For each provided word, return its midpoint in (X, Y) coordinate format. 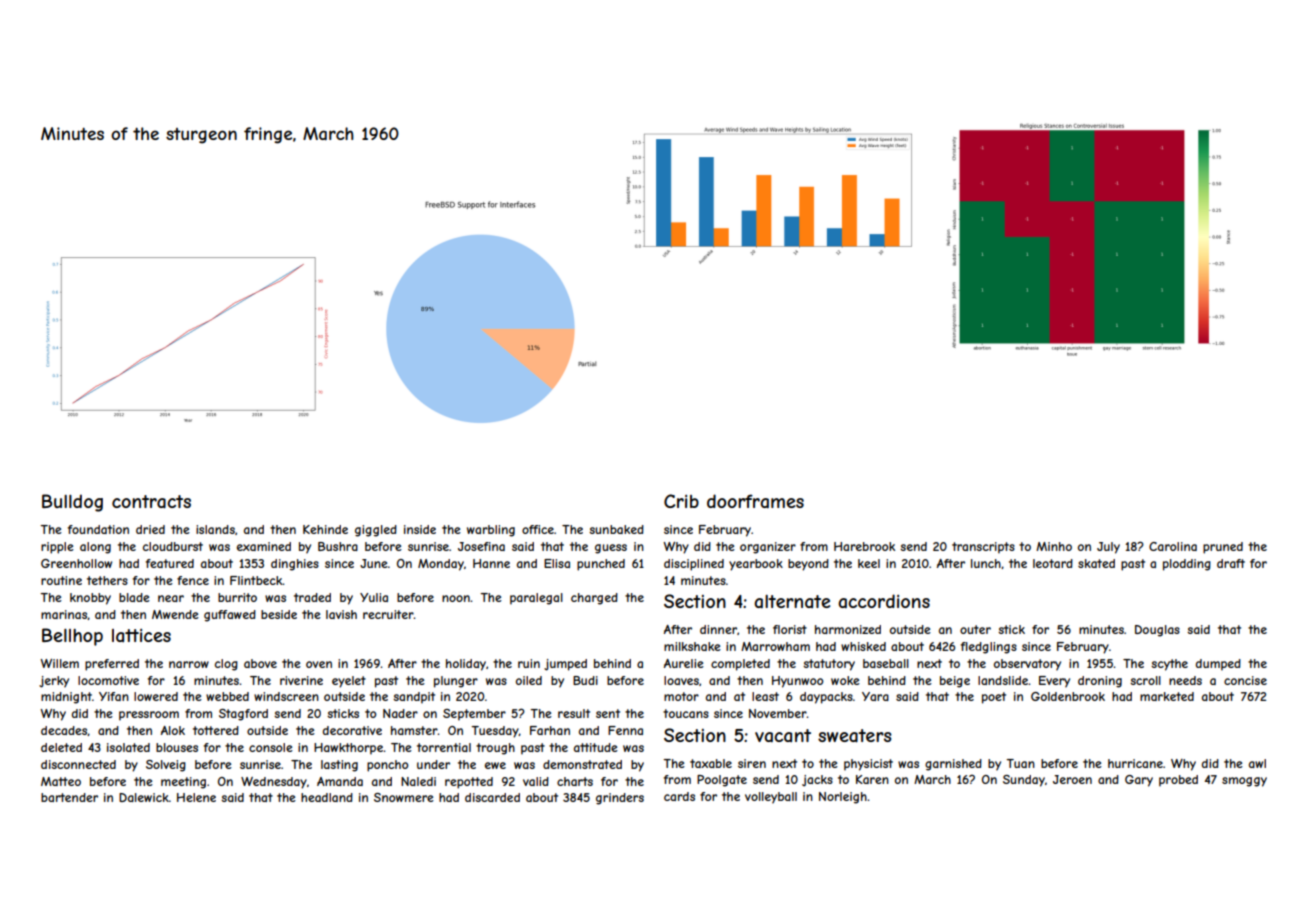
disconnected (78, 764)
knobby (90, 599)
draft (1231, 563)
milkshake (692, 646)
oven (319, 664)
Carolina (1173, 546)
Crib (681, 501)
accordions (884, 601)
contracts (151, 502)
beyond (808, 565)
